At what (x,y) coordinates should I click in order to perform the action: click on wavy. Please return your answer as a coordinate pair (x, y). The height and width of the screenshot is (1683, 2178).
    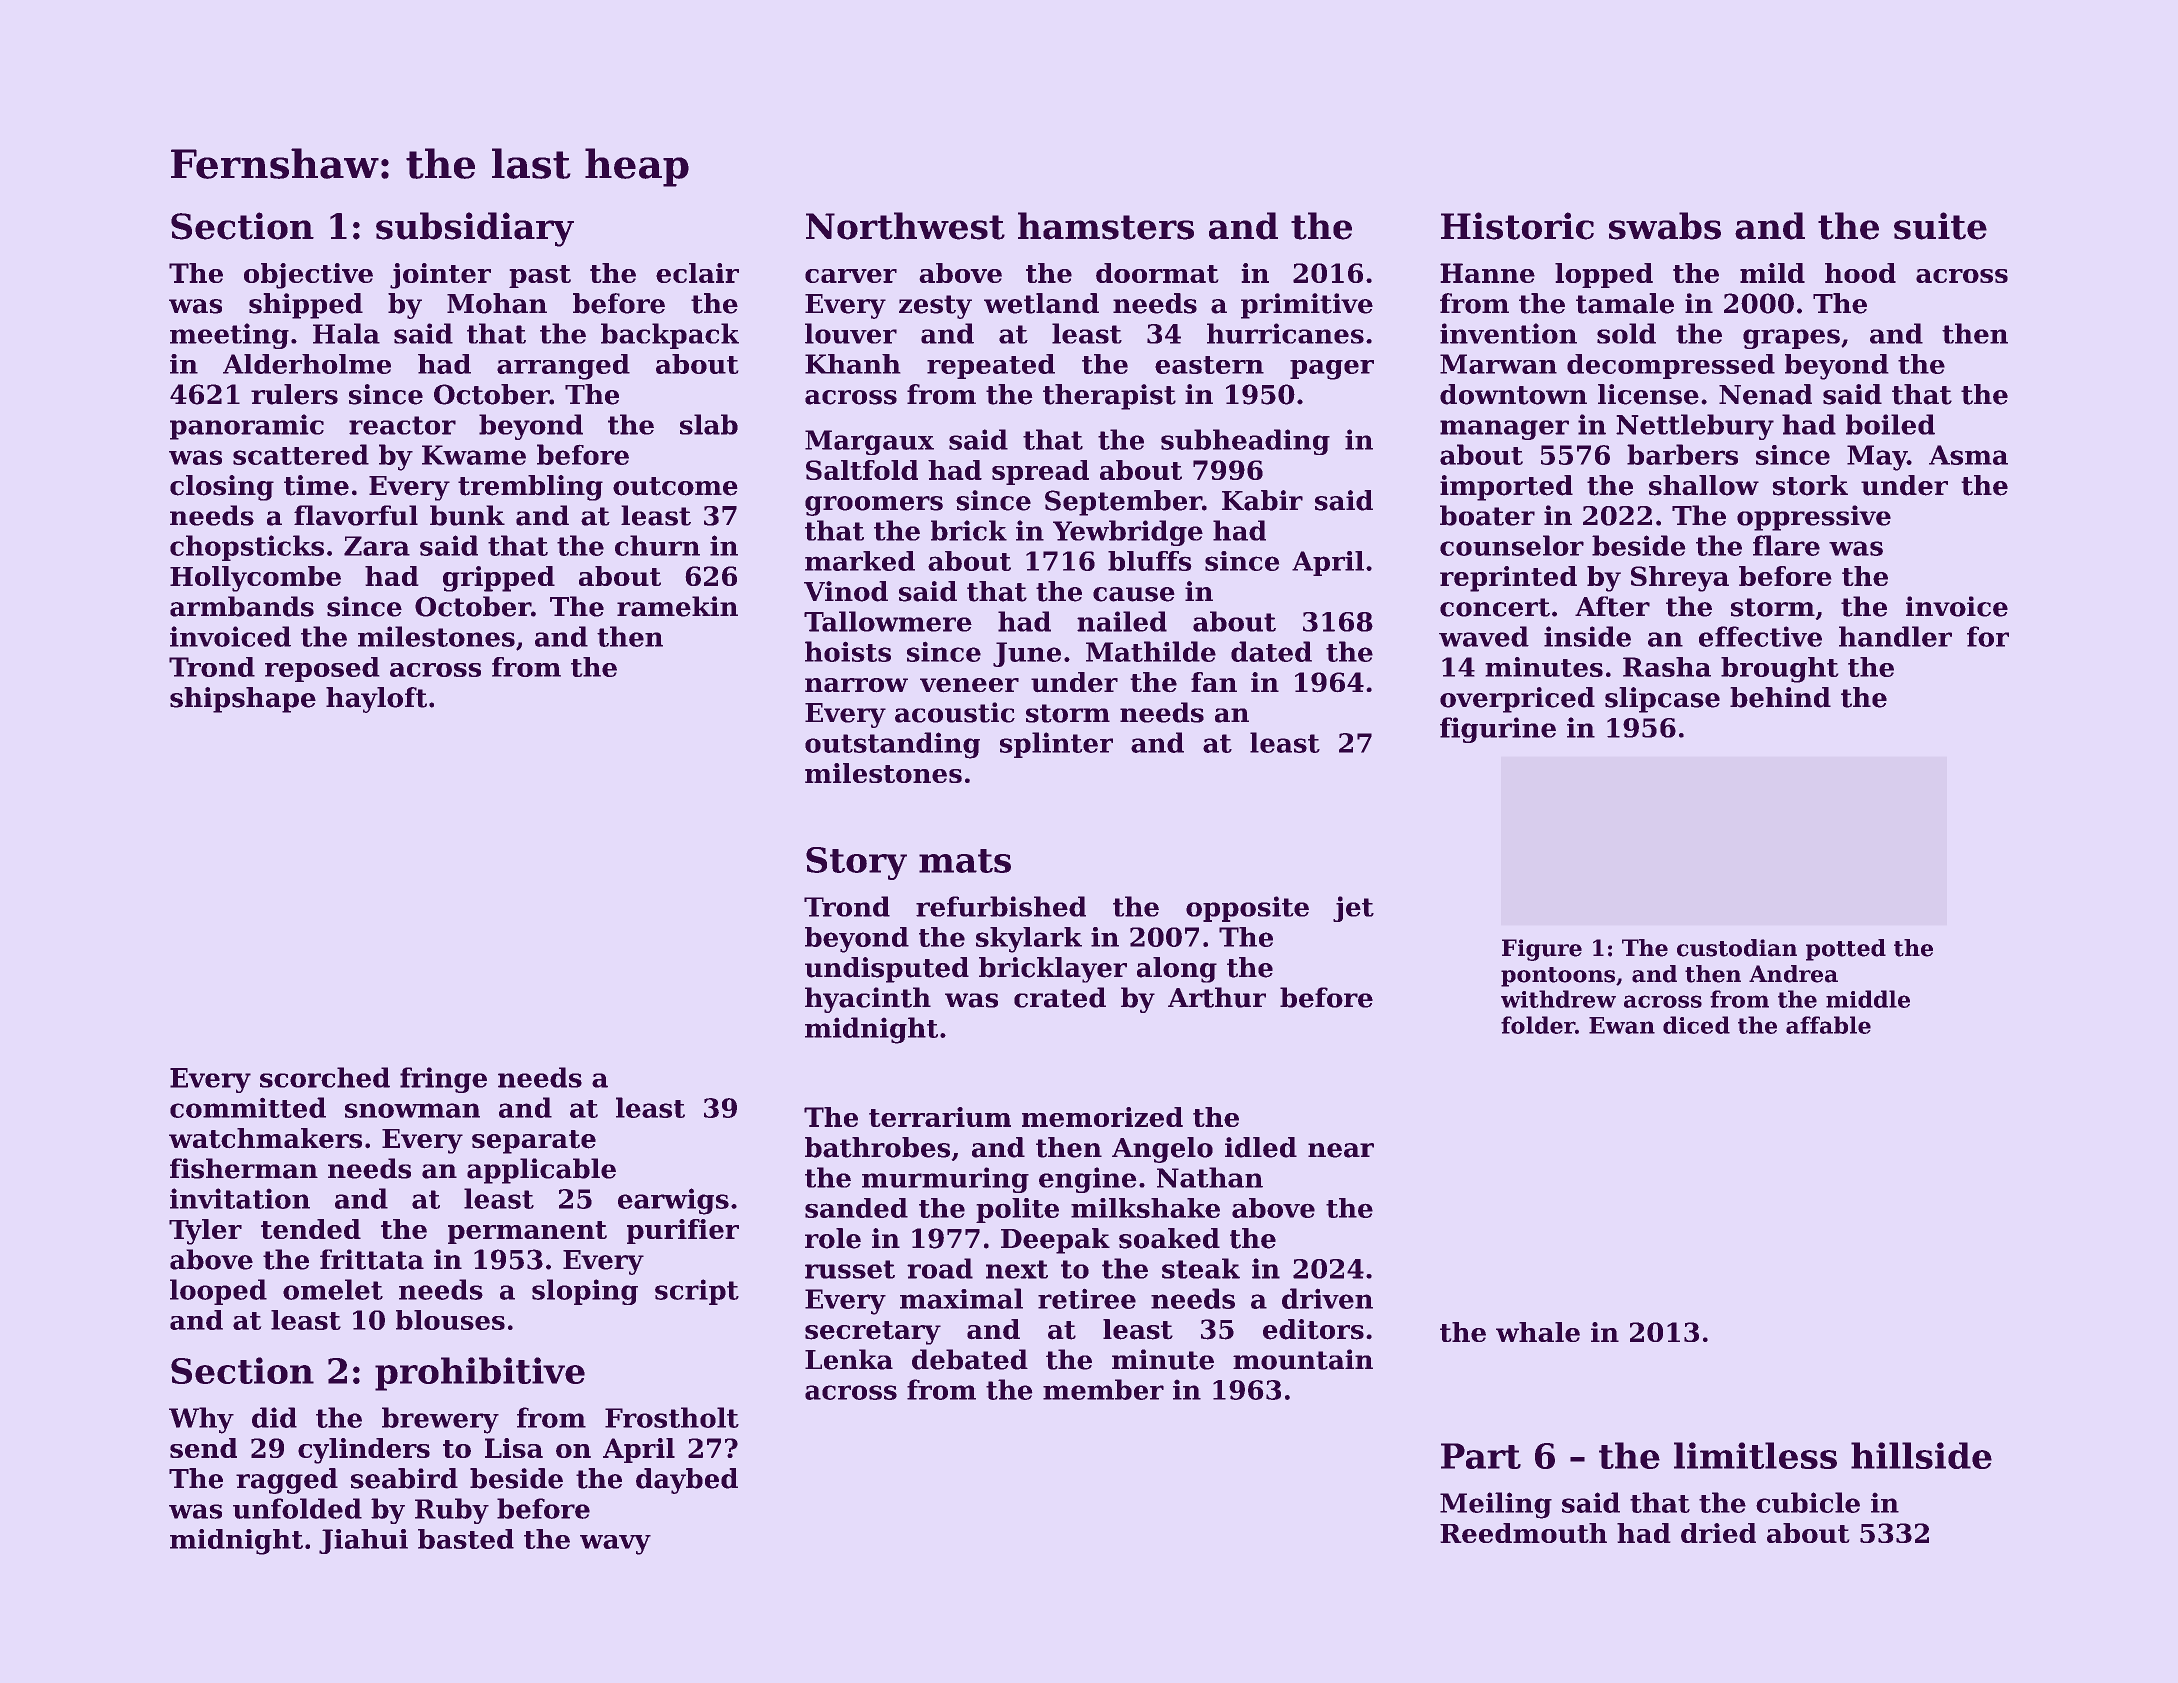
    Looking at the image, I should click on (615, 1545).
